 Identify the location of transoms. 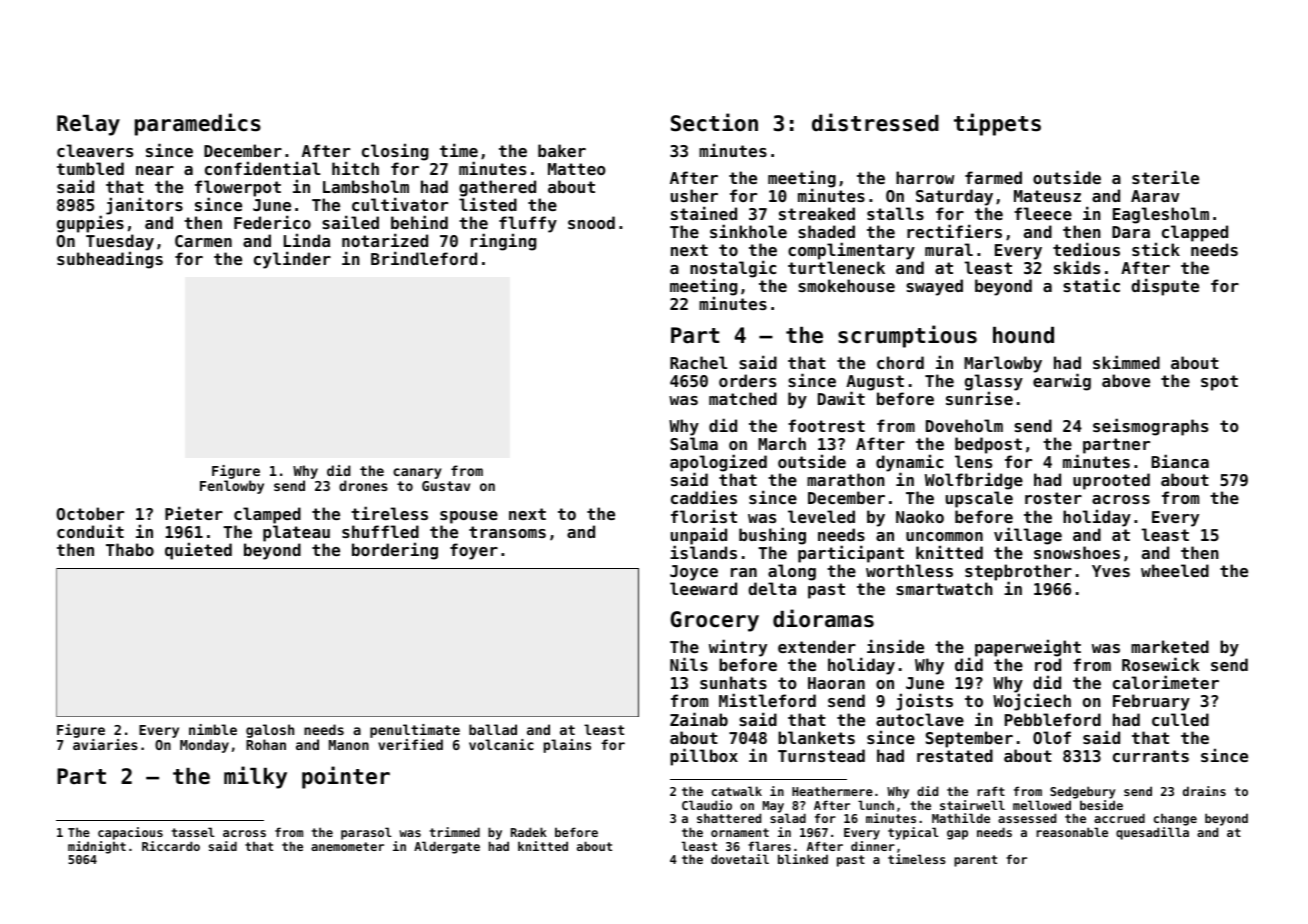
(507, 532).
